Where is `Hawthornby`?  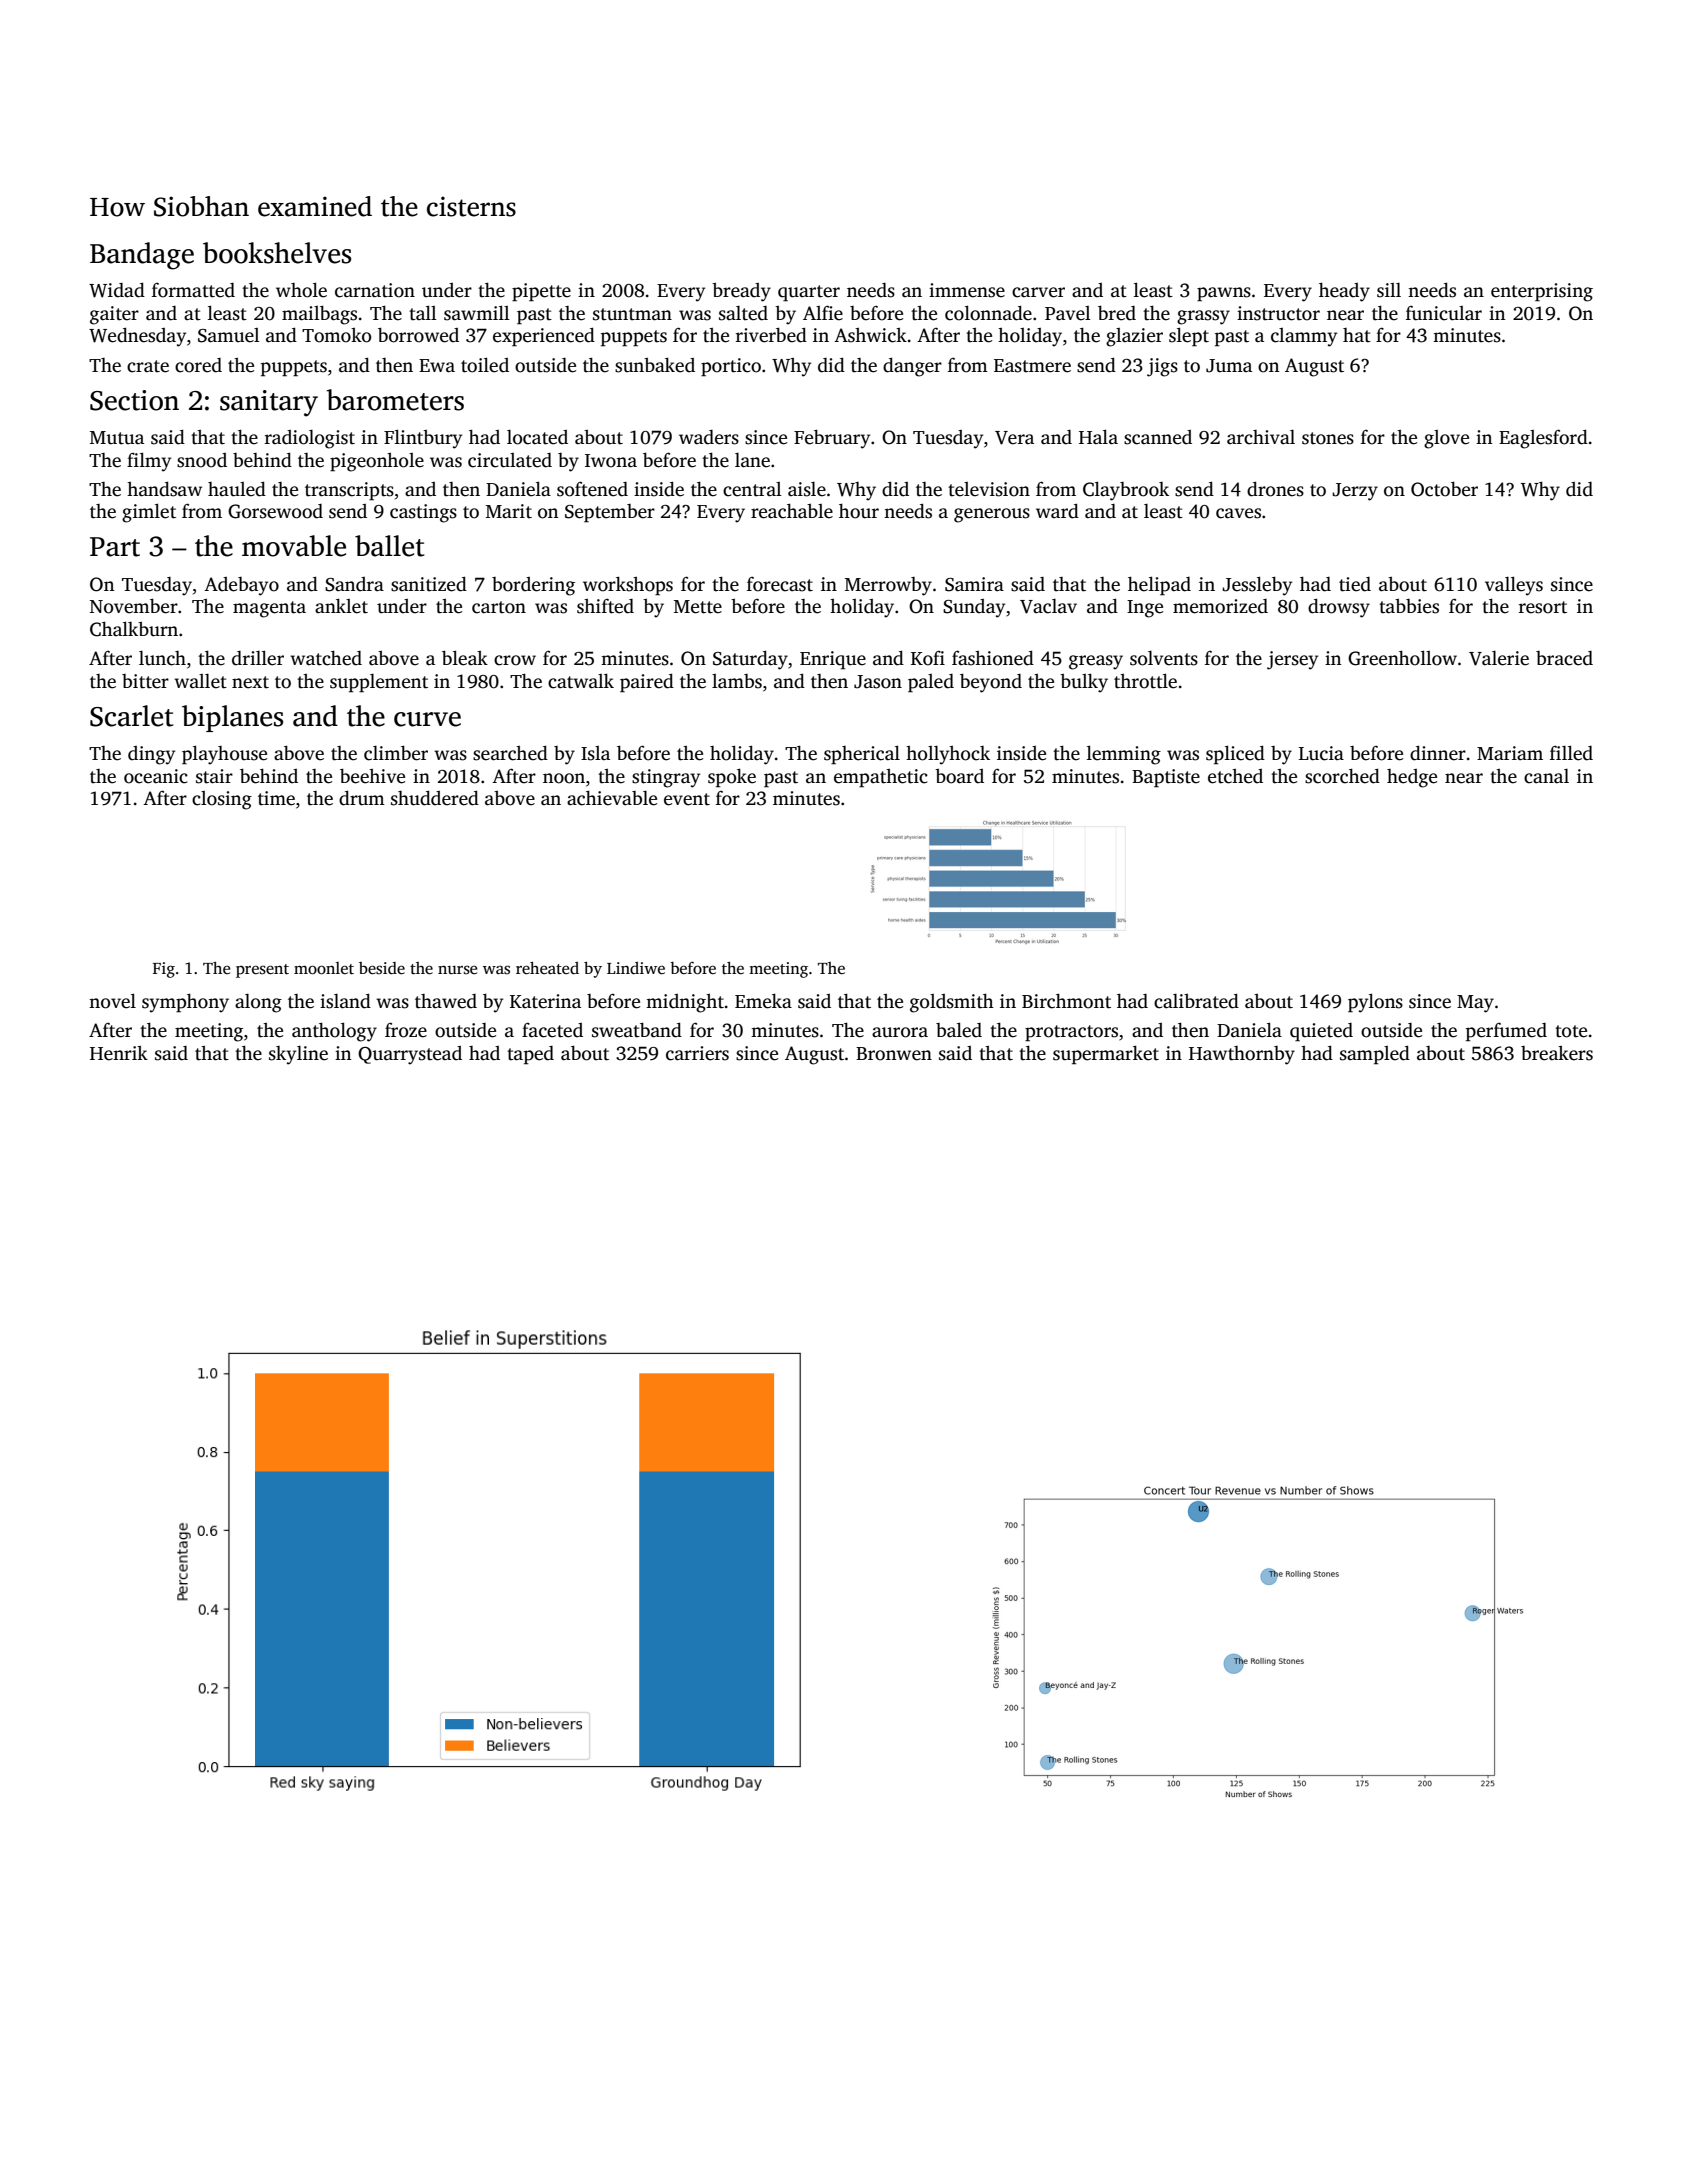
Hawthornby is located at coordinates (1242, 1055).
